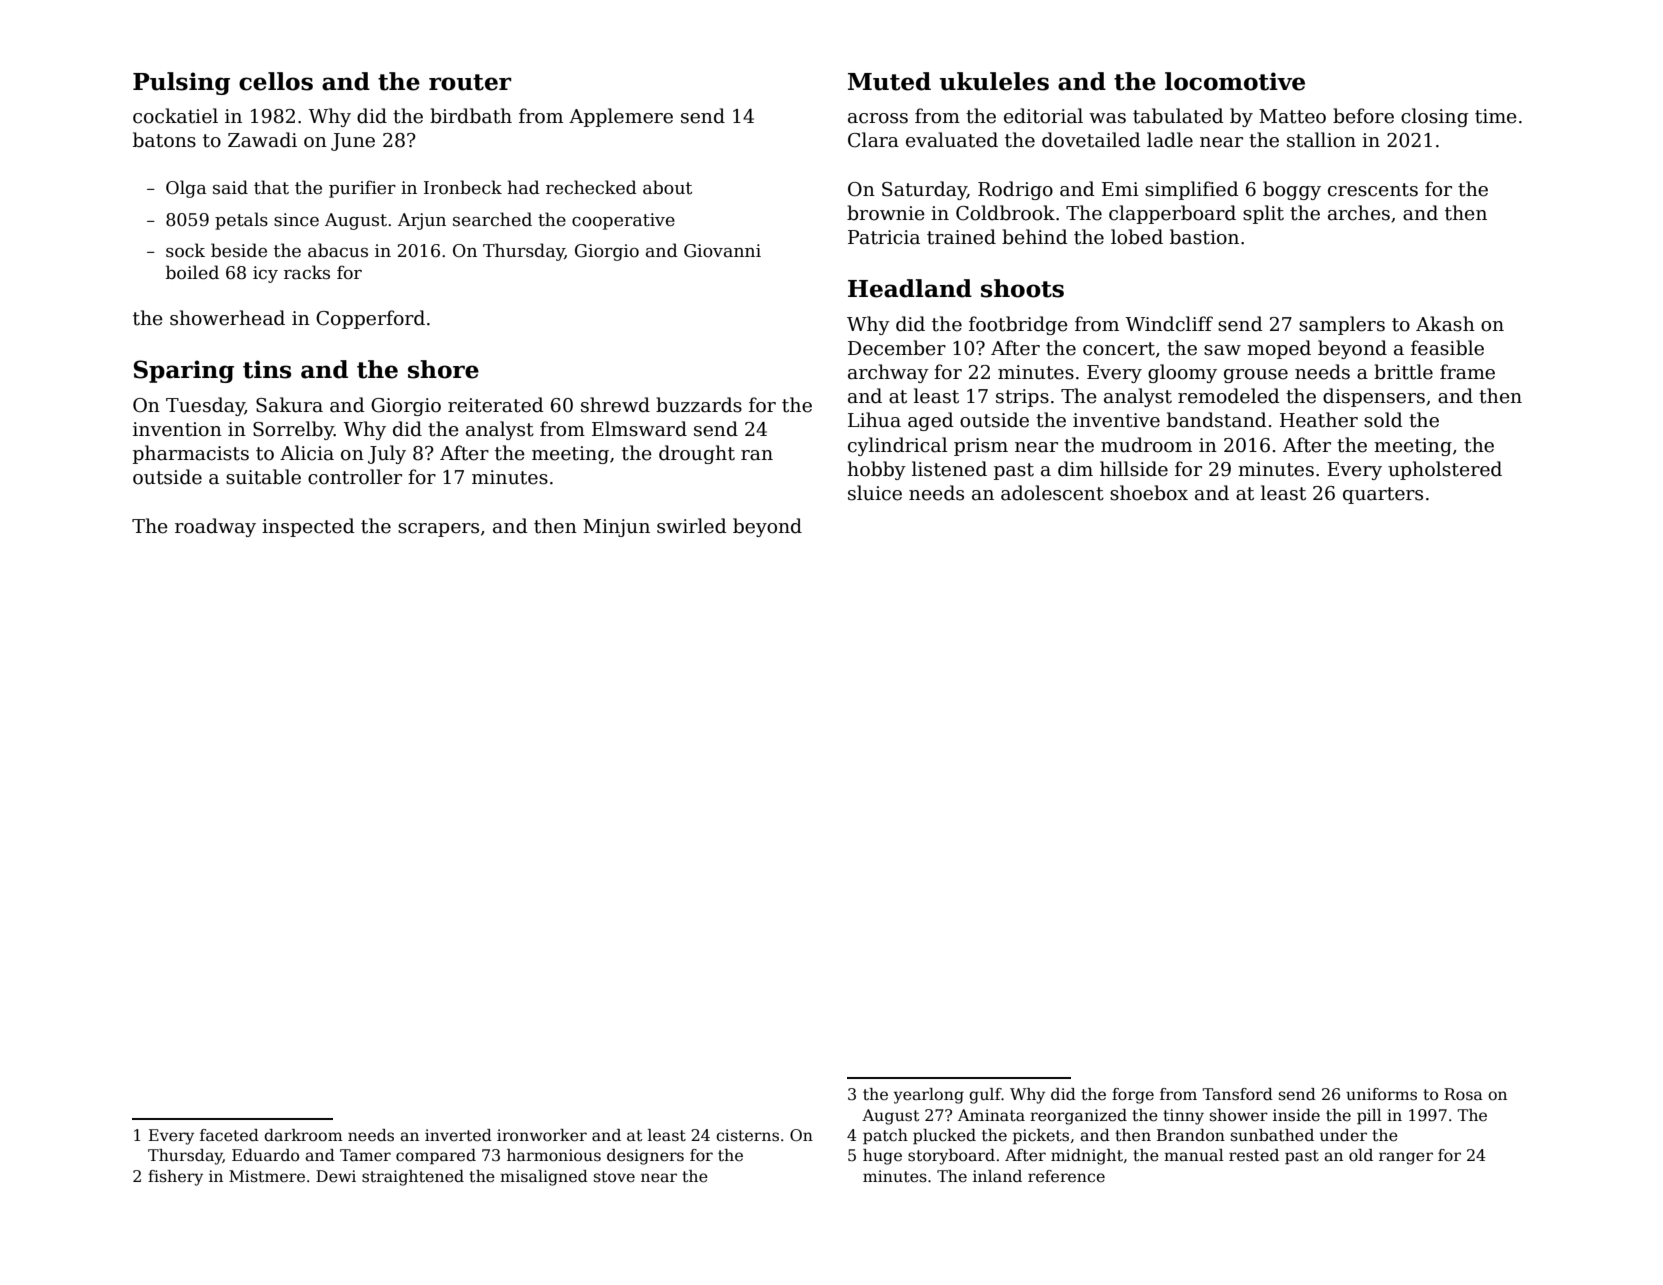 The width and height of the image is (1663, 1285). I want to click on shore, so click(443, 369).
